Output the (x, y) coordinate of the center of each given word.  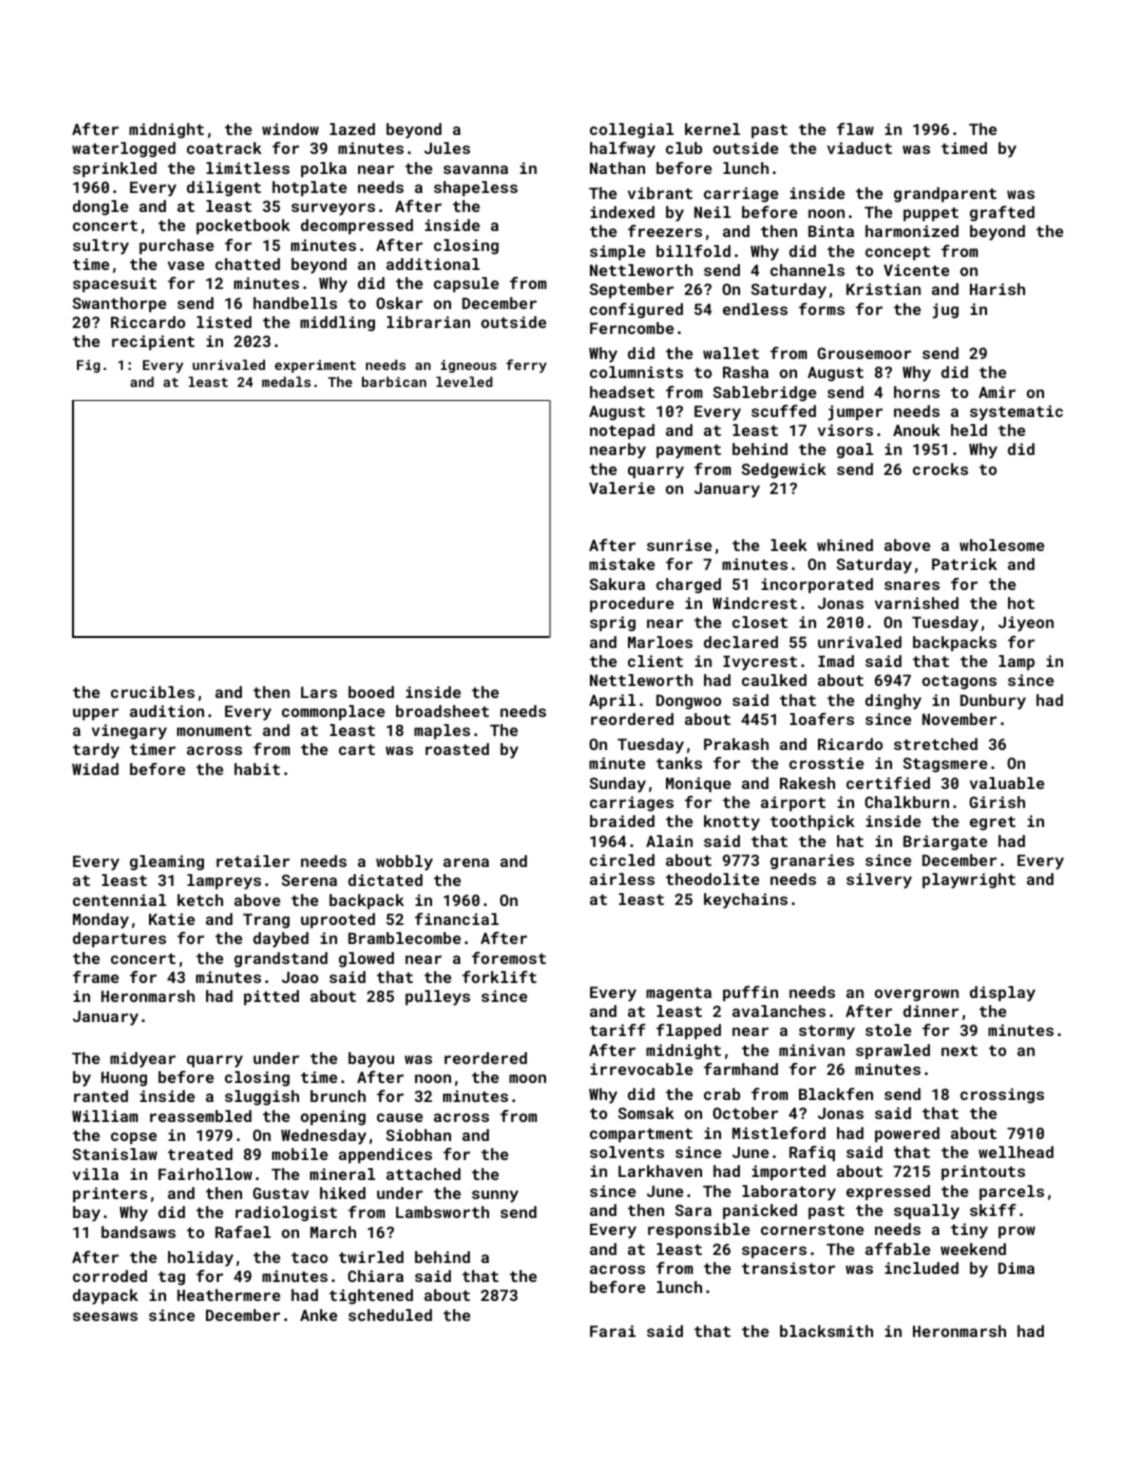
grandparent (945, 195)
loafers (822, 719)
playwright (969, 881)
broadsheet (442, 711)
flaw (855, 129)
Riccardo (148, 322)
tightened (371, 1296)
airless (622, 879)
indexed (622, 212)
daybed (281, 940)
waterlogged (124, 150)
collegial (632, 130)
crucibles (153, 692)
